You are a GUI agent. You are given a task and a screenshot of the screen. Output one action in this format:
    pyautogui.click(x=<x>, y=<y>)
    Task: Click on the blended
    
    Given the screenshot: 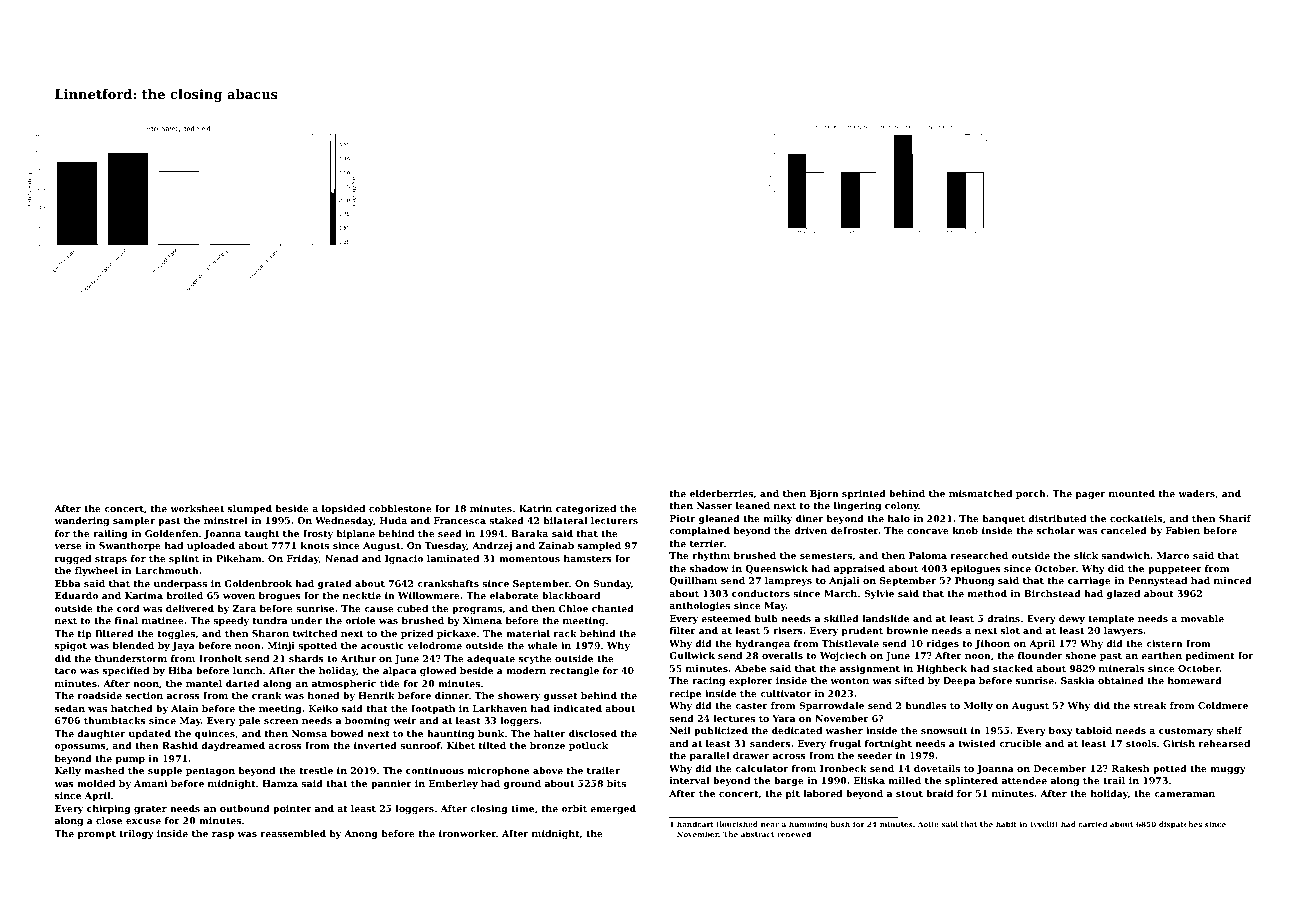 What is the action you would take?
    pyautogui.click(x=133, y=645)
